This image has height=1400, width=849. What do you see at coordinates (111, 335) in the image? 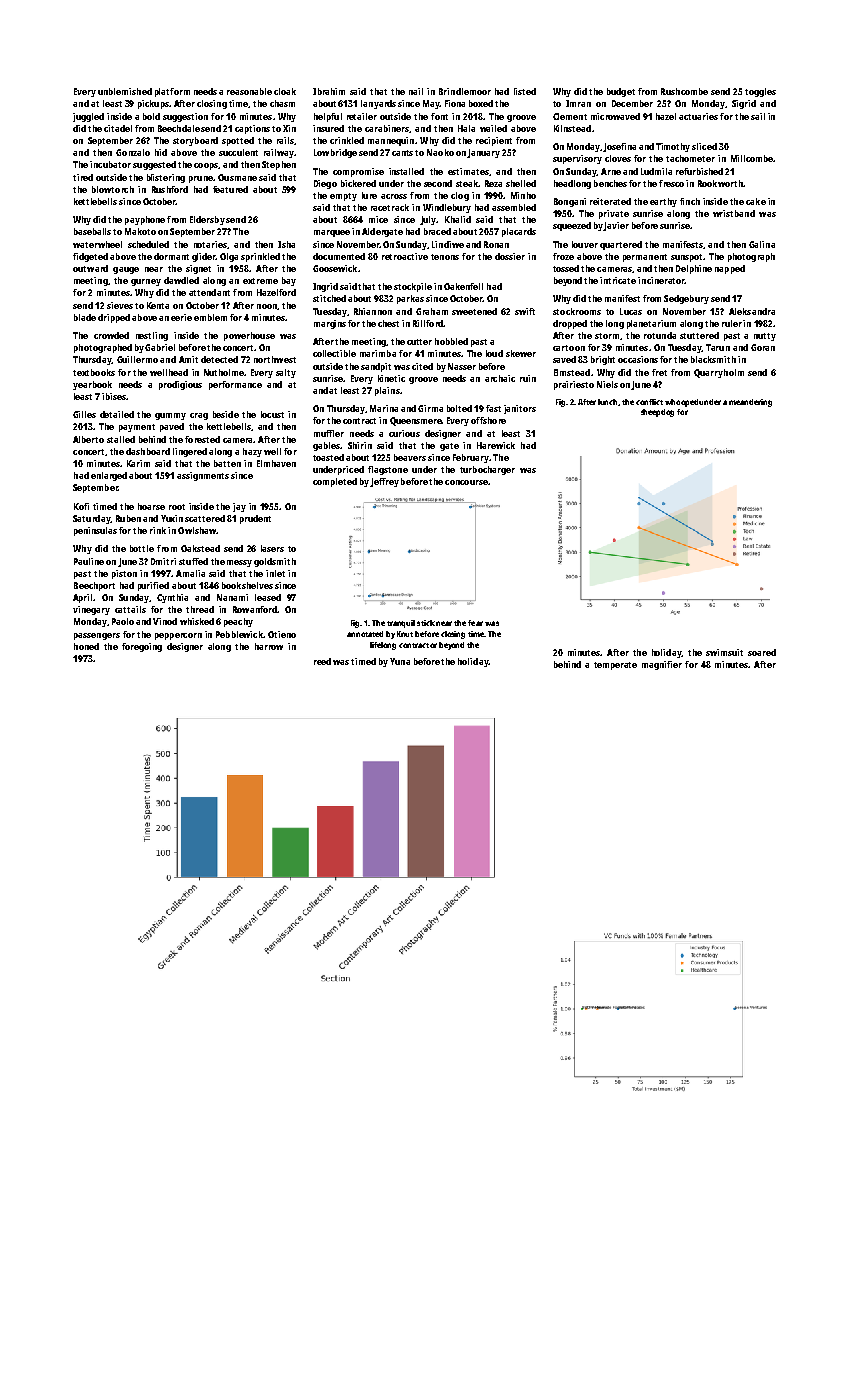
I see `crowded` at bounding box center [111, 335].
